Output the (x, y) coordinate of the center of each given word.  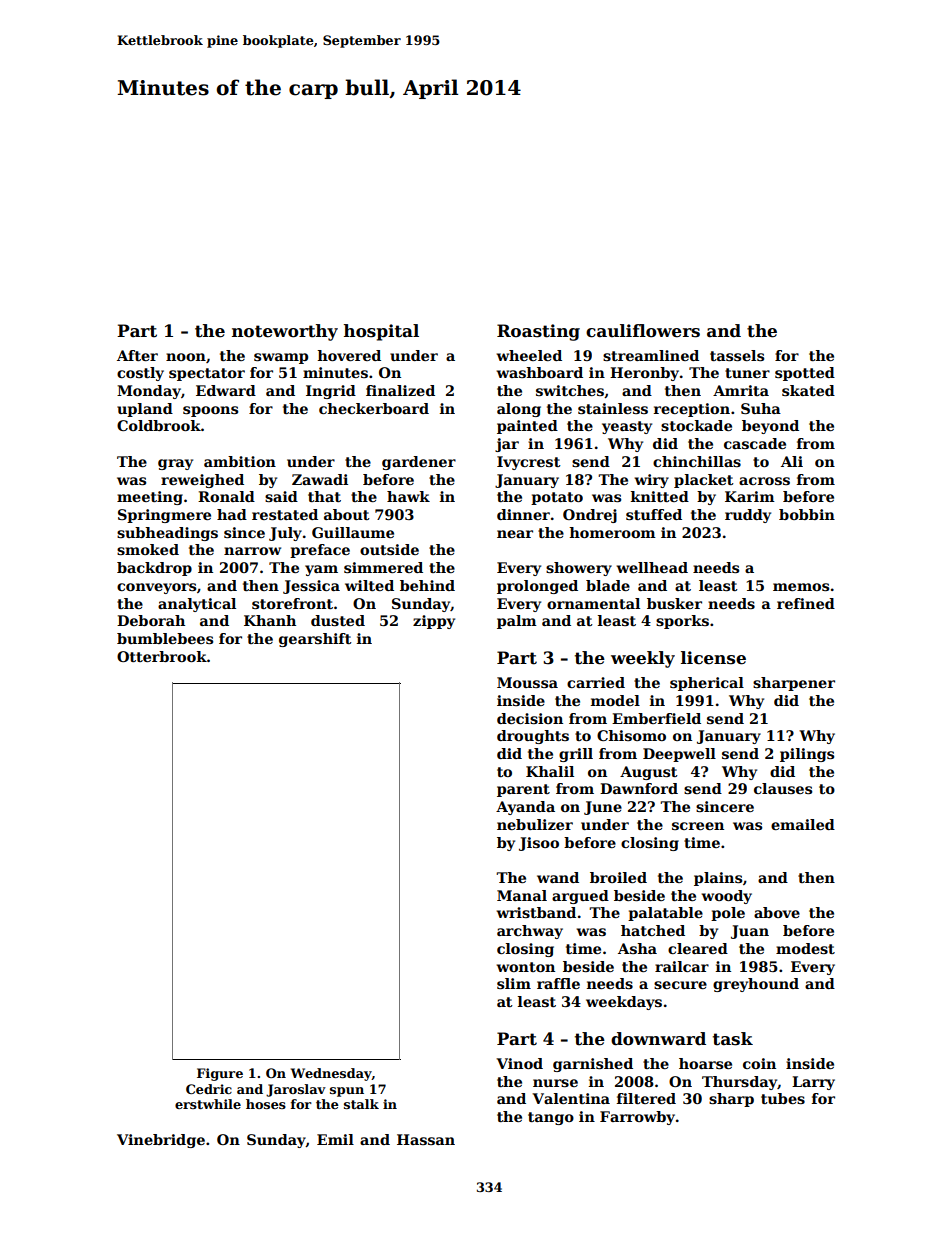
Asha (637, 948)
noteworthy (285, 332)
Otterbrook (162, 656)
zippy (434, 622)
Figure (220, 1074)
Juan (750, 932)
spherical (707, 684)
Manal (522, 895)
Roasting (538, 332)
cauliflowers (643, 331)
